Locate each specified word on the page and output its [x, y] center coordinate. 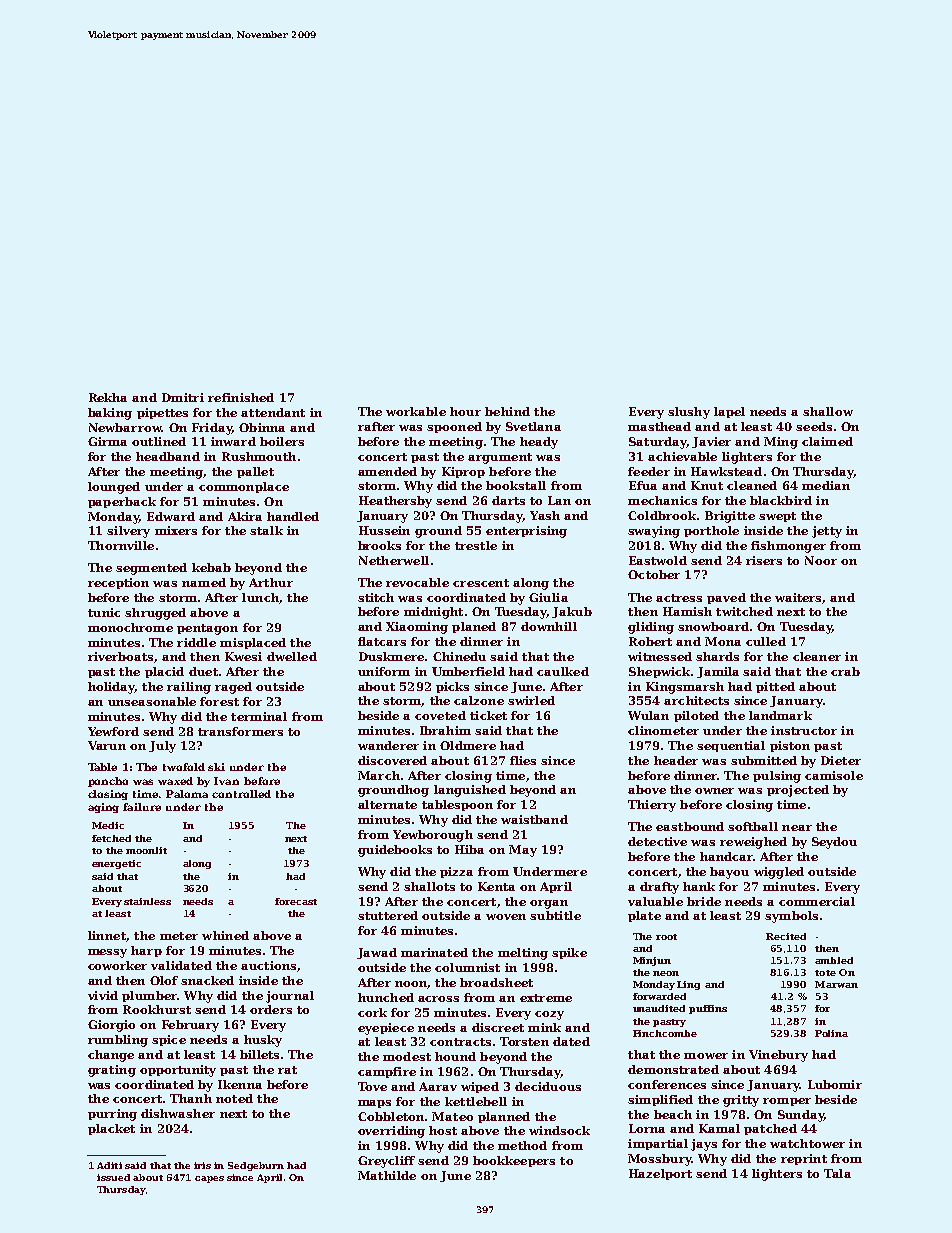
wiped [480, 1087]
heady [539, 443]
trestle [476, 545]
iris [202, 1165]
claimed [827, 441]
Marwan [836, 984]
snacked [207, 980]
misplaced [253, 643]
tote [825, 973]
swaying [654, 532]
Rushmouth [259, 456]
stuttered [388, 915]
